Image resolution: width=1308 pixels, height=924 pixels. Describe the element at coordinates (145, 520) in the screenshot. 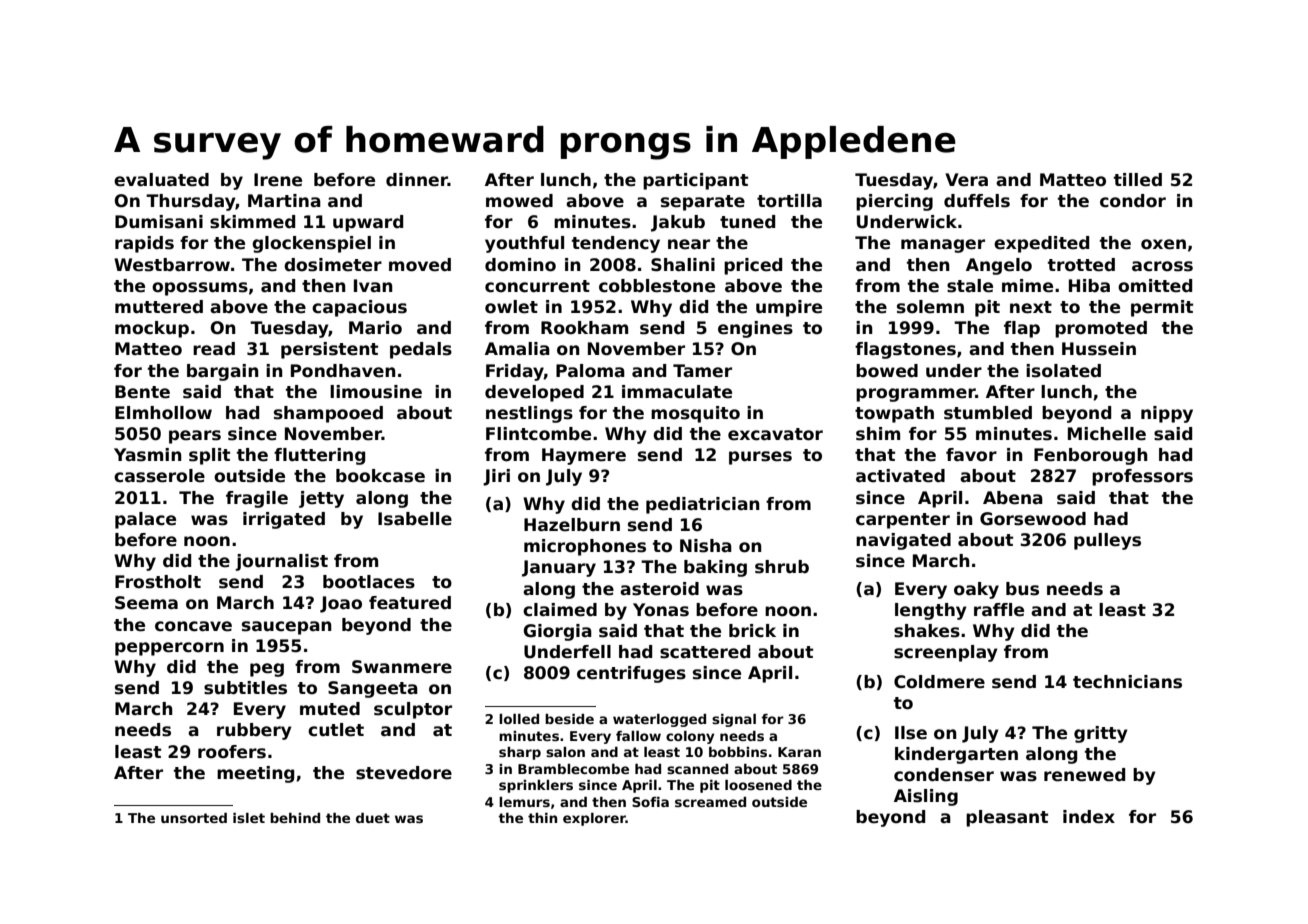

I see `palace` at that location.
